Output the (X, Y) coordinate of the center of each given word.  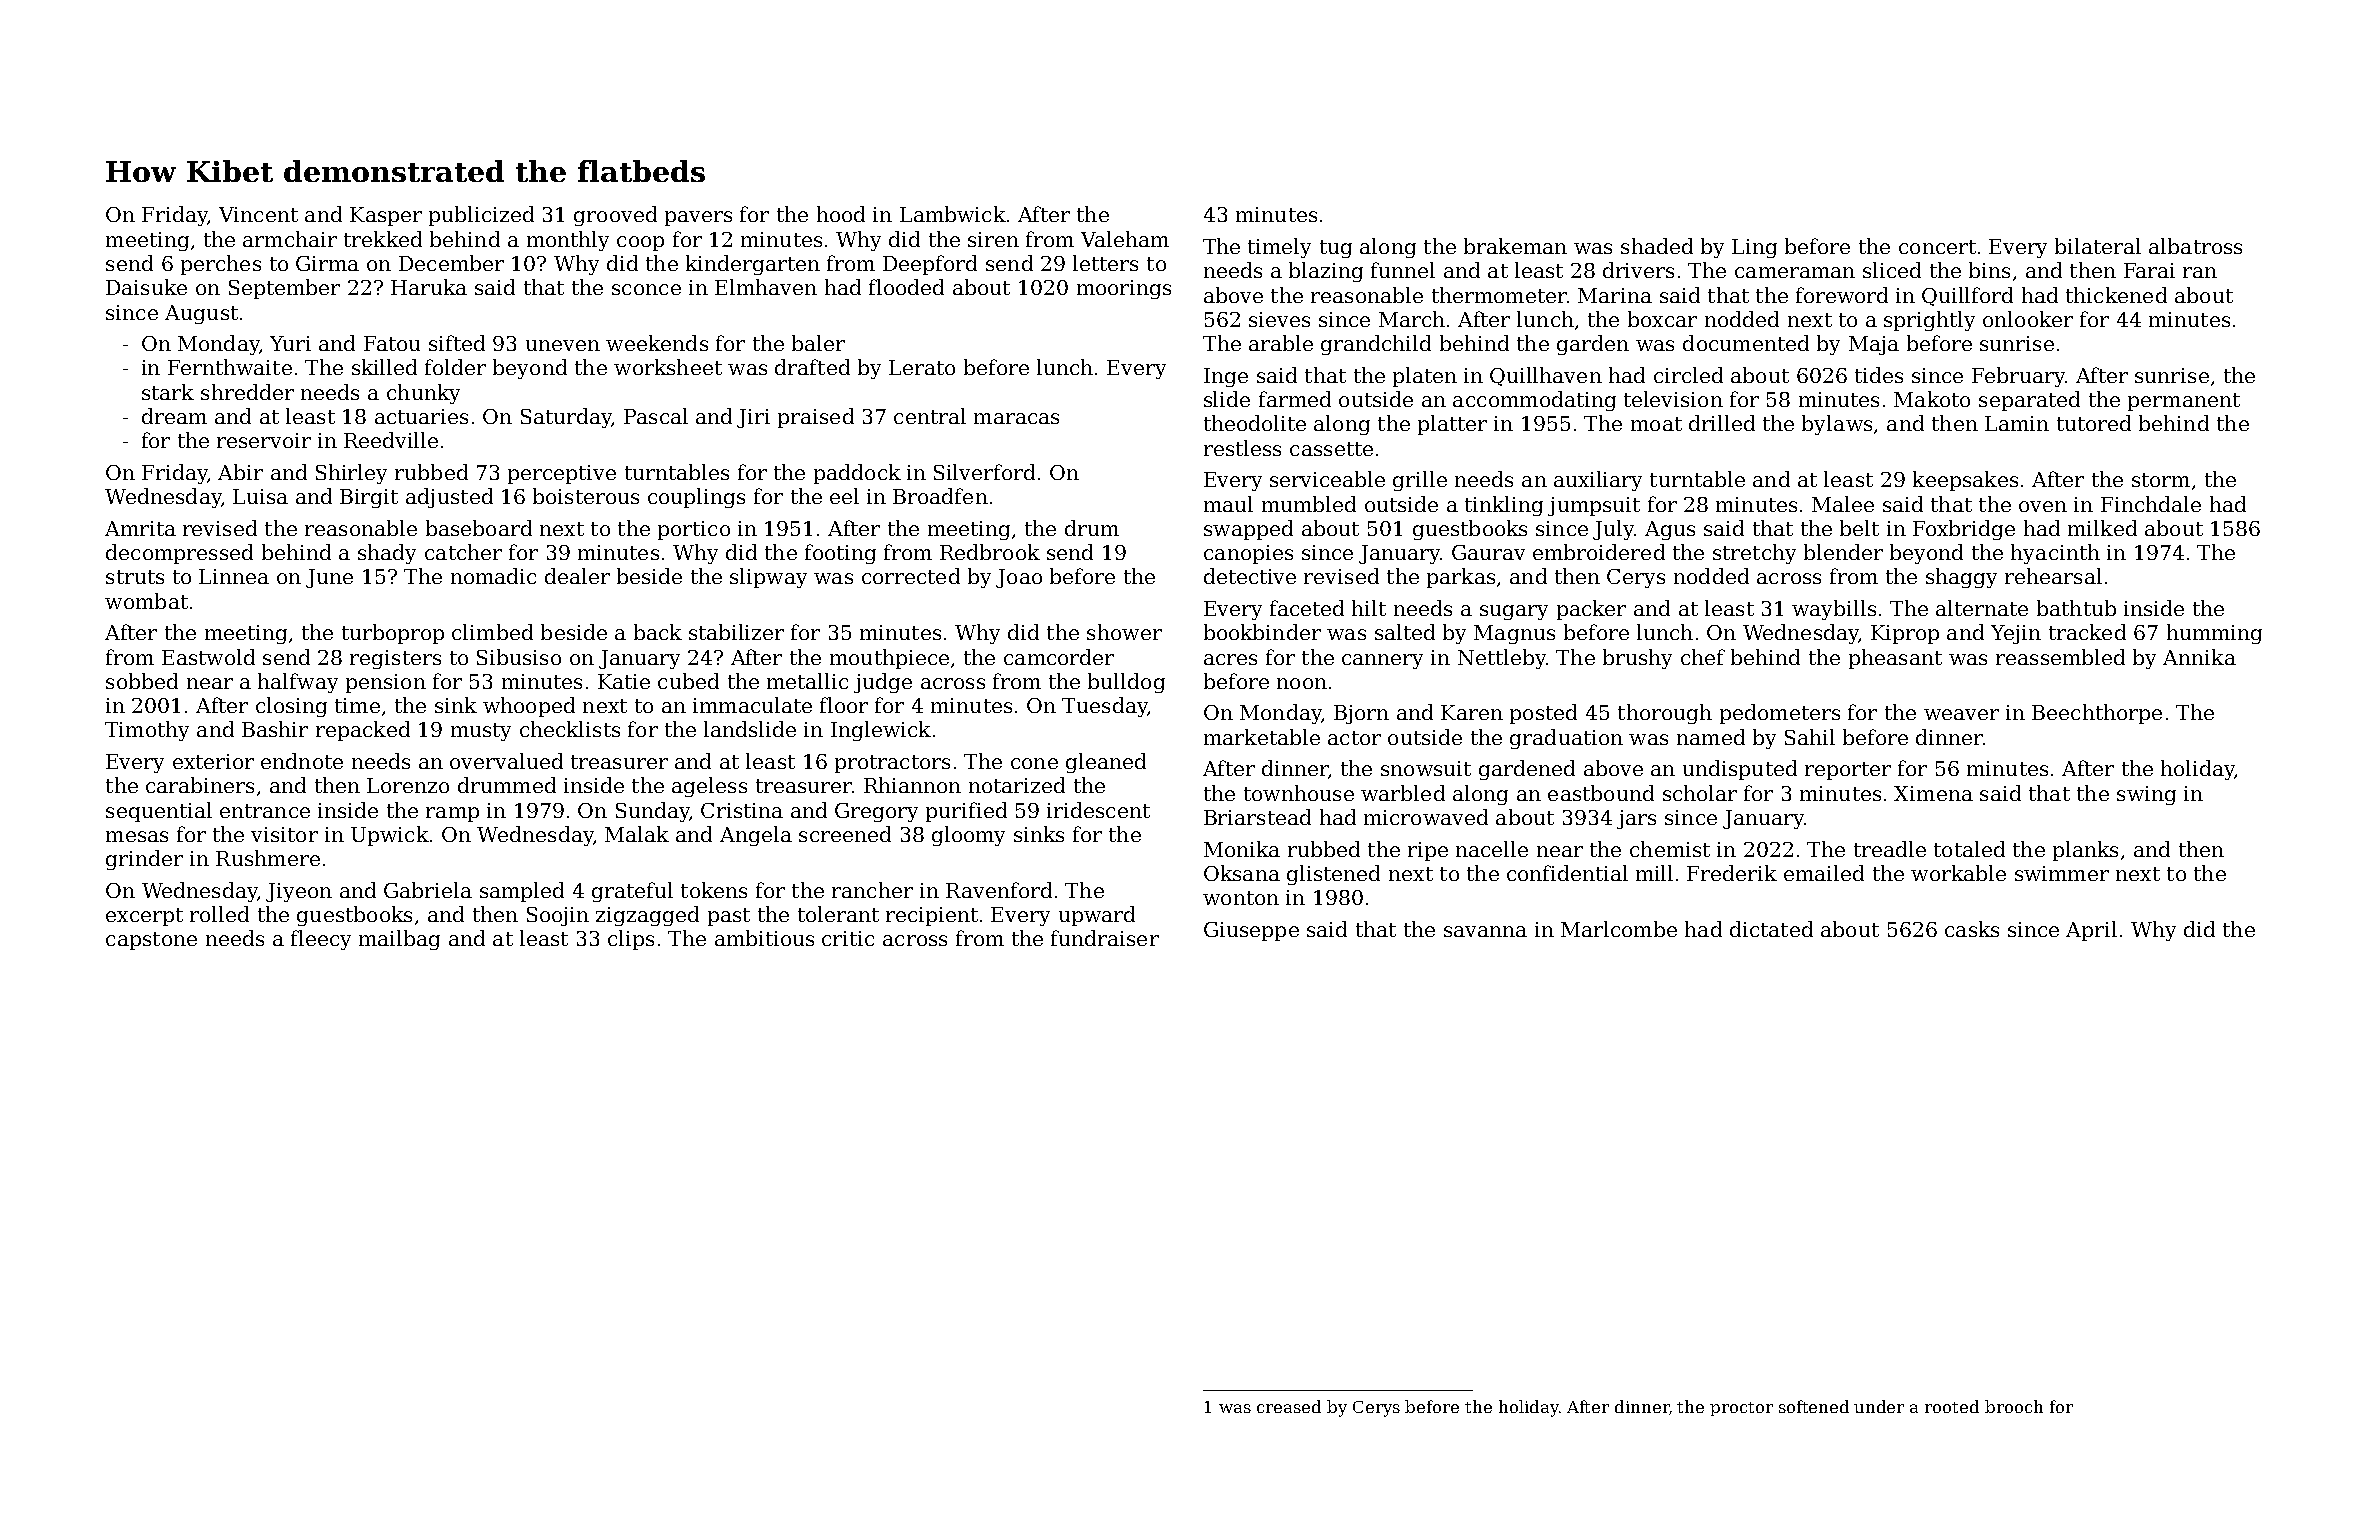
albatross (2195, 246)
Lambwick (953, 214)
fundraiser (1105, 938)
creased (1289, 1406)
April (2091, 931)
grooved (615, 216)
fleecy (321, 940)
